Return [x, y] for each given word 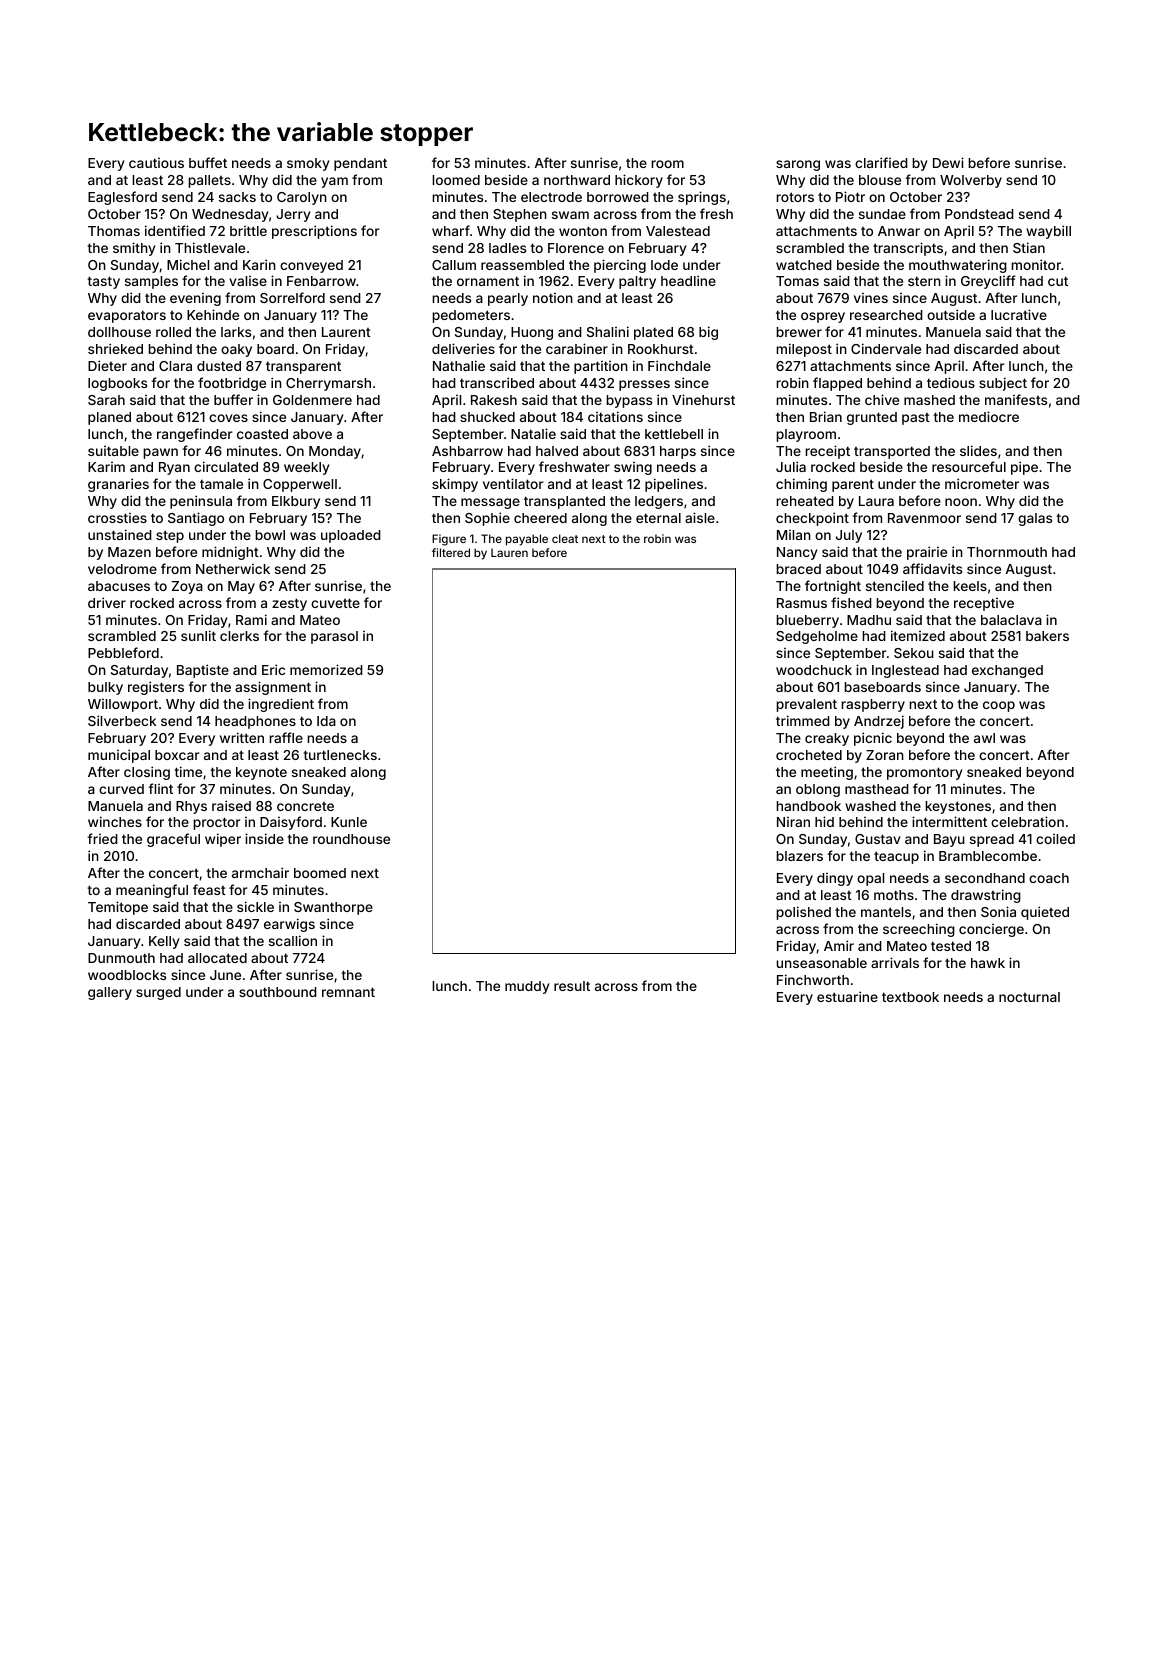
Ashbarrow [467, 451]
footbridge [232, 384]
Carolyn [302, 198]
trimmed [803, 720]
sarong [798, 165]
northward [577, 180]
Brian [826, 416]
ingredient [281, 705]
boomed [320, 873]
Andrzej [879, 722]
